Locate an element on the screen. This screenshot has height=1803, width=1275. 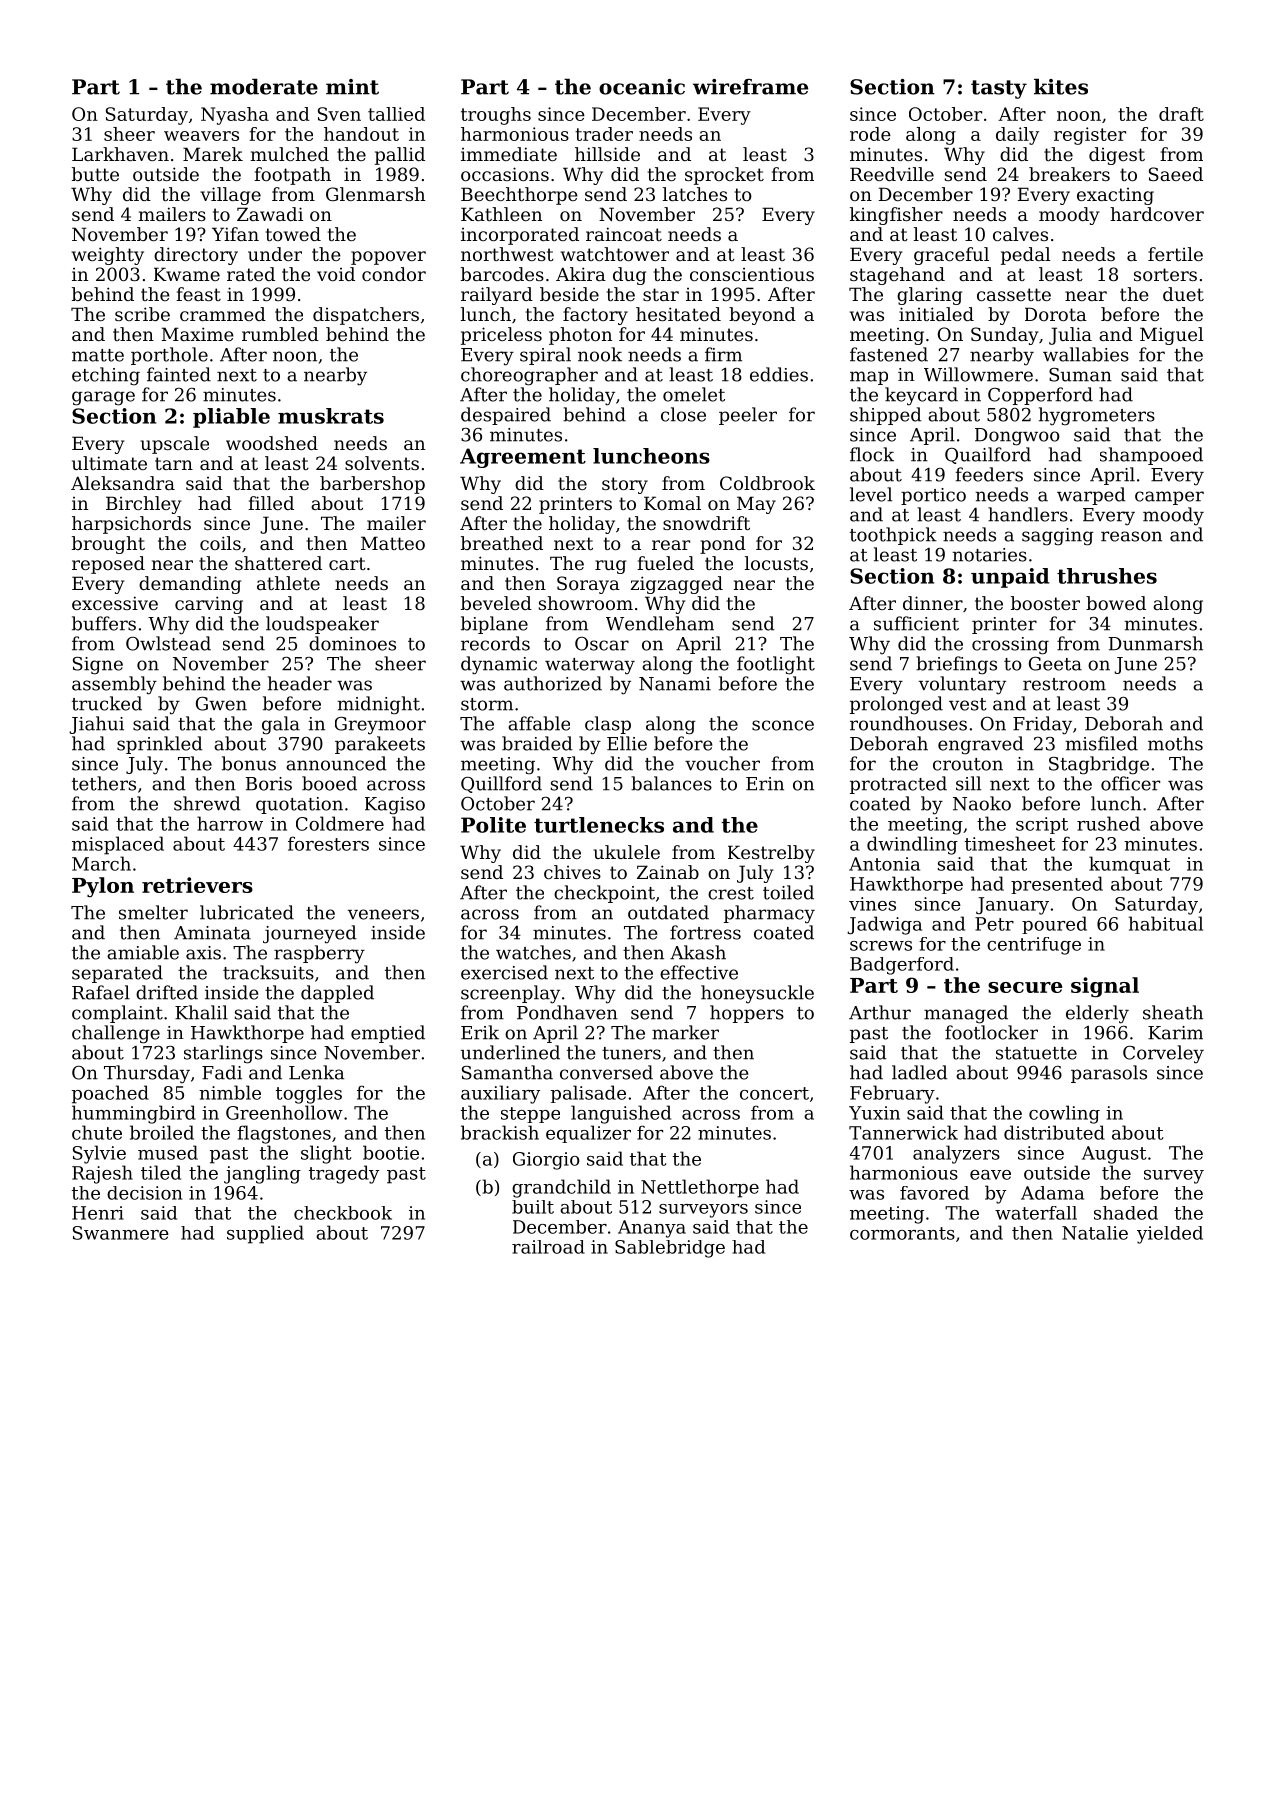
kites is located at coordinates (1061, 87).
